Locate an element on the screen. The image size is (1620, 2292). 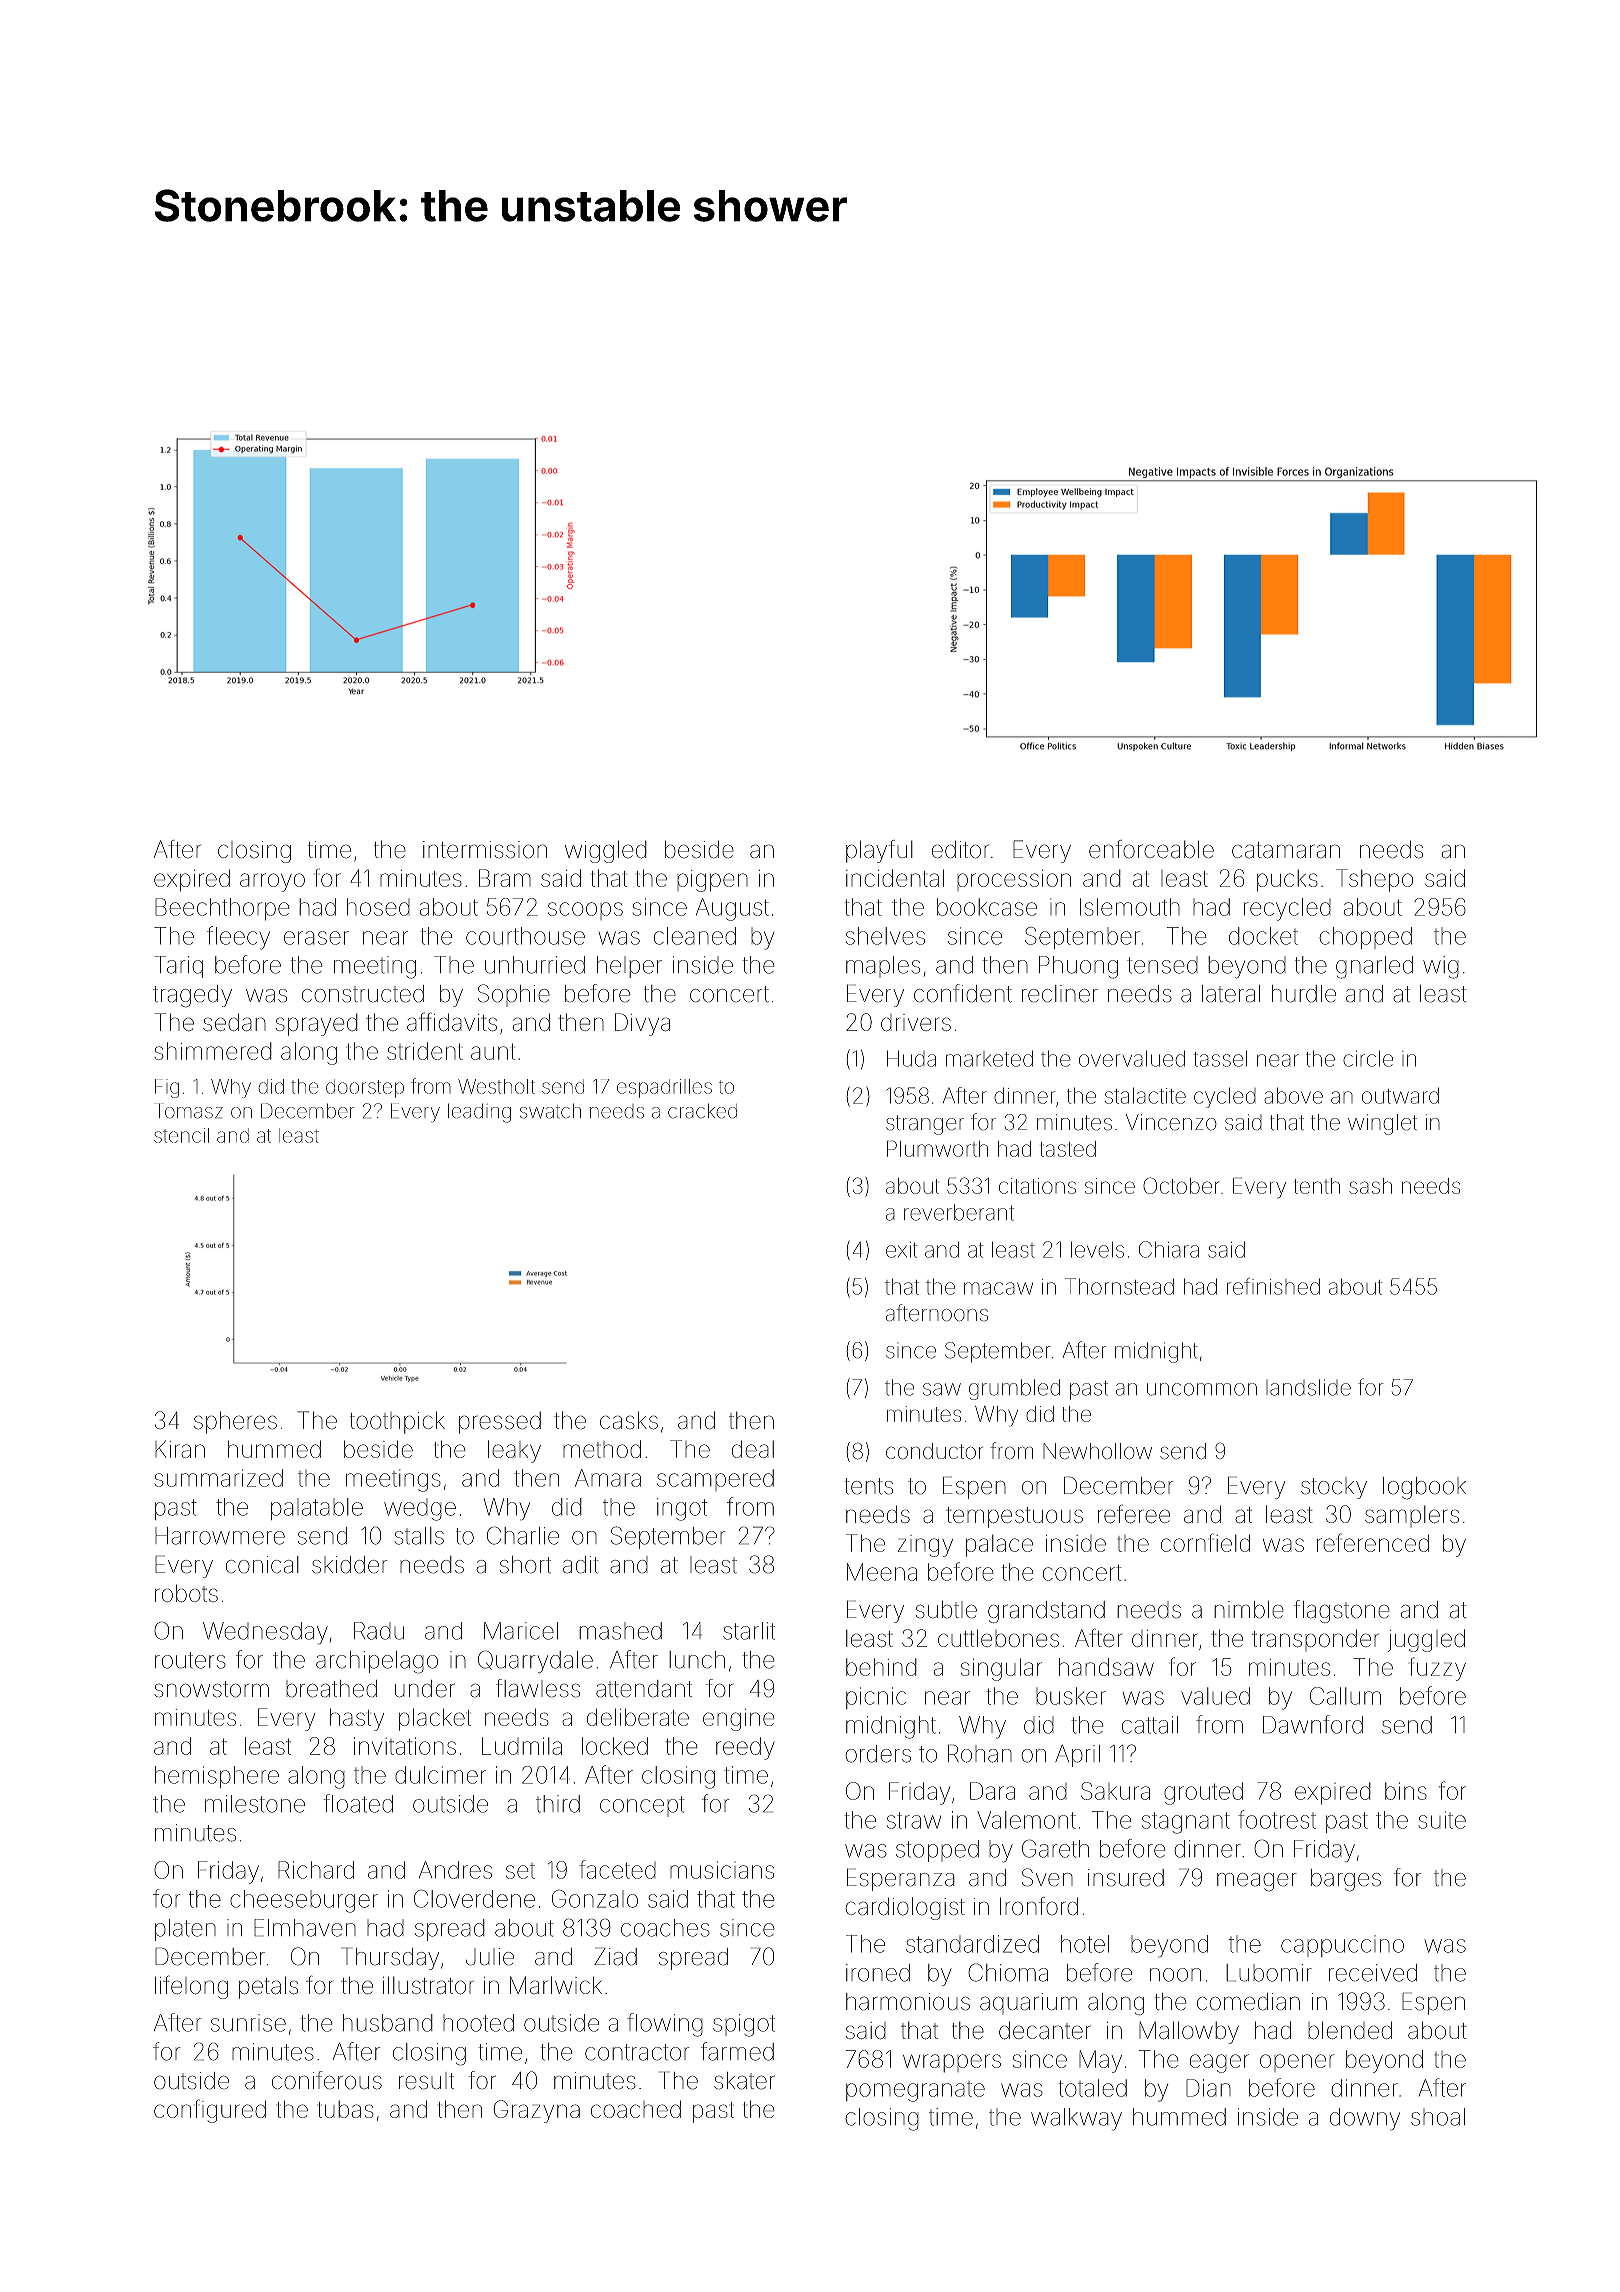
editor is located at coordinates (960, 849).
